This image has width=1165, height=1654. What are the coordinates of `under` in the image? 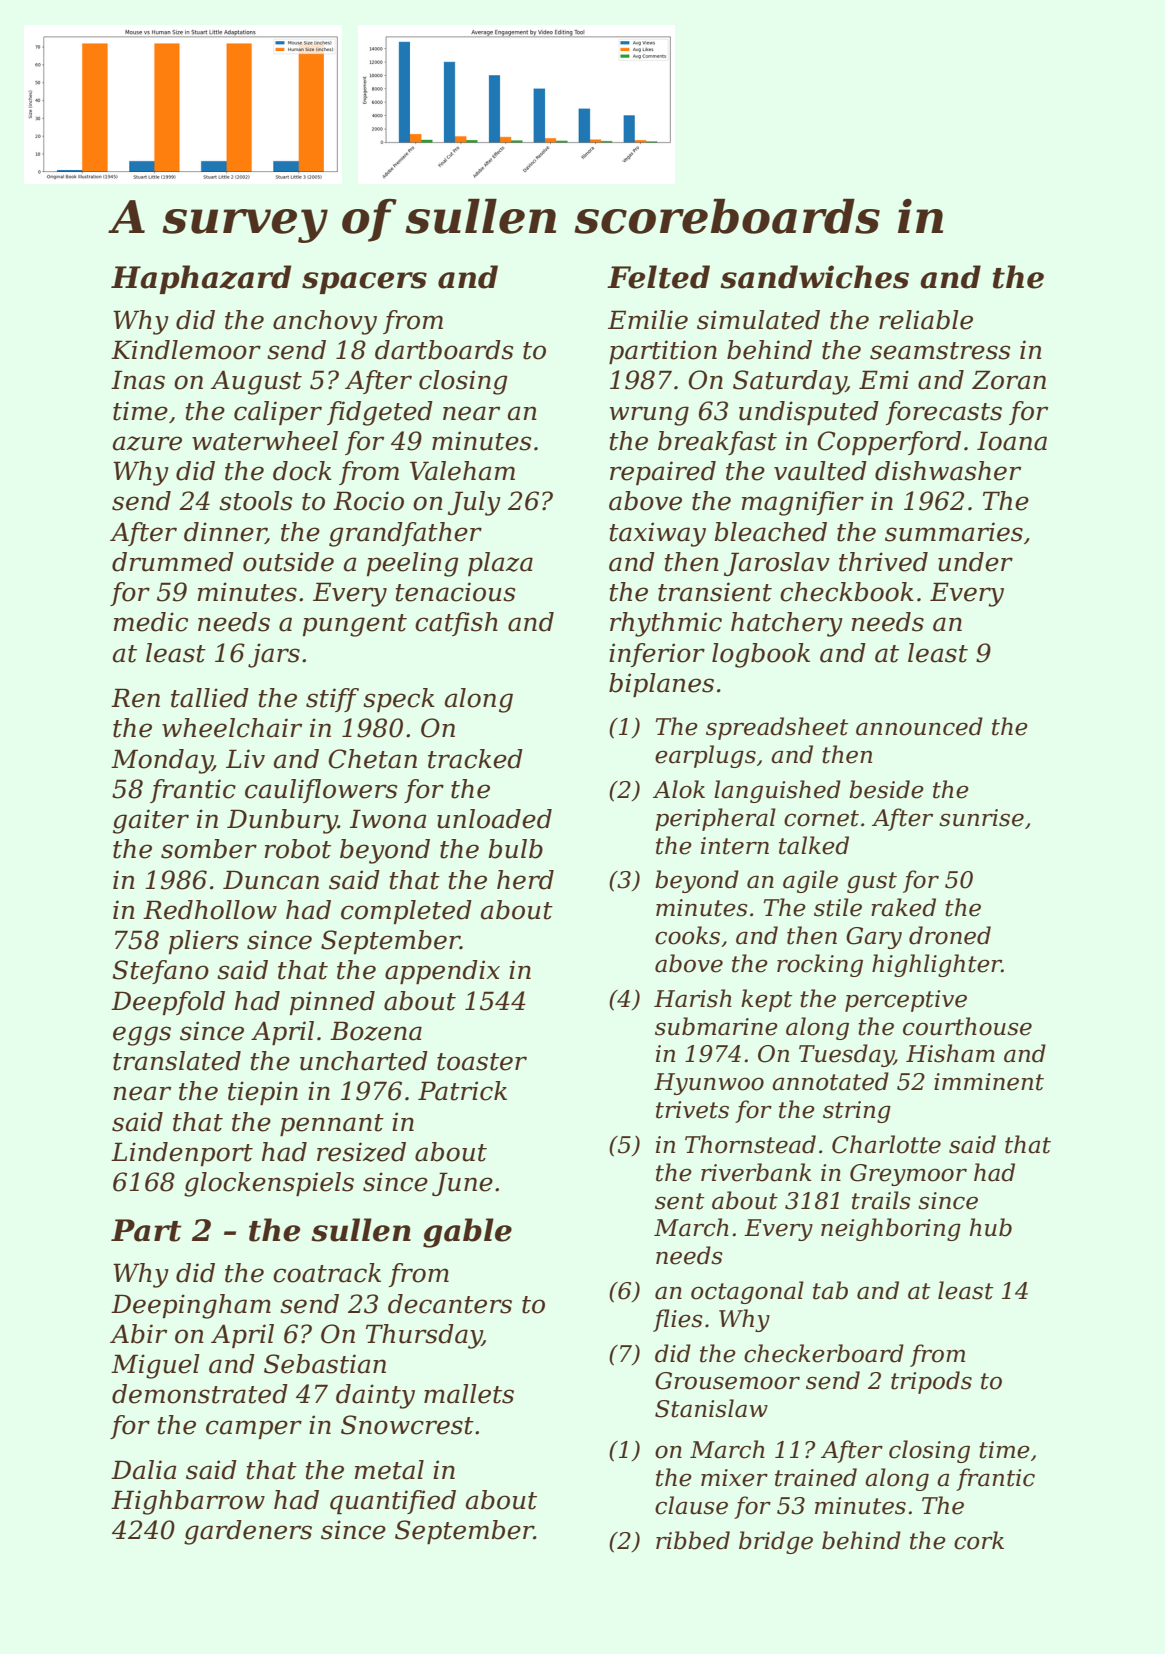 It's located at (975, 562).
